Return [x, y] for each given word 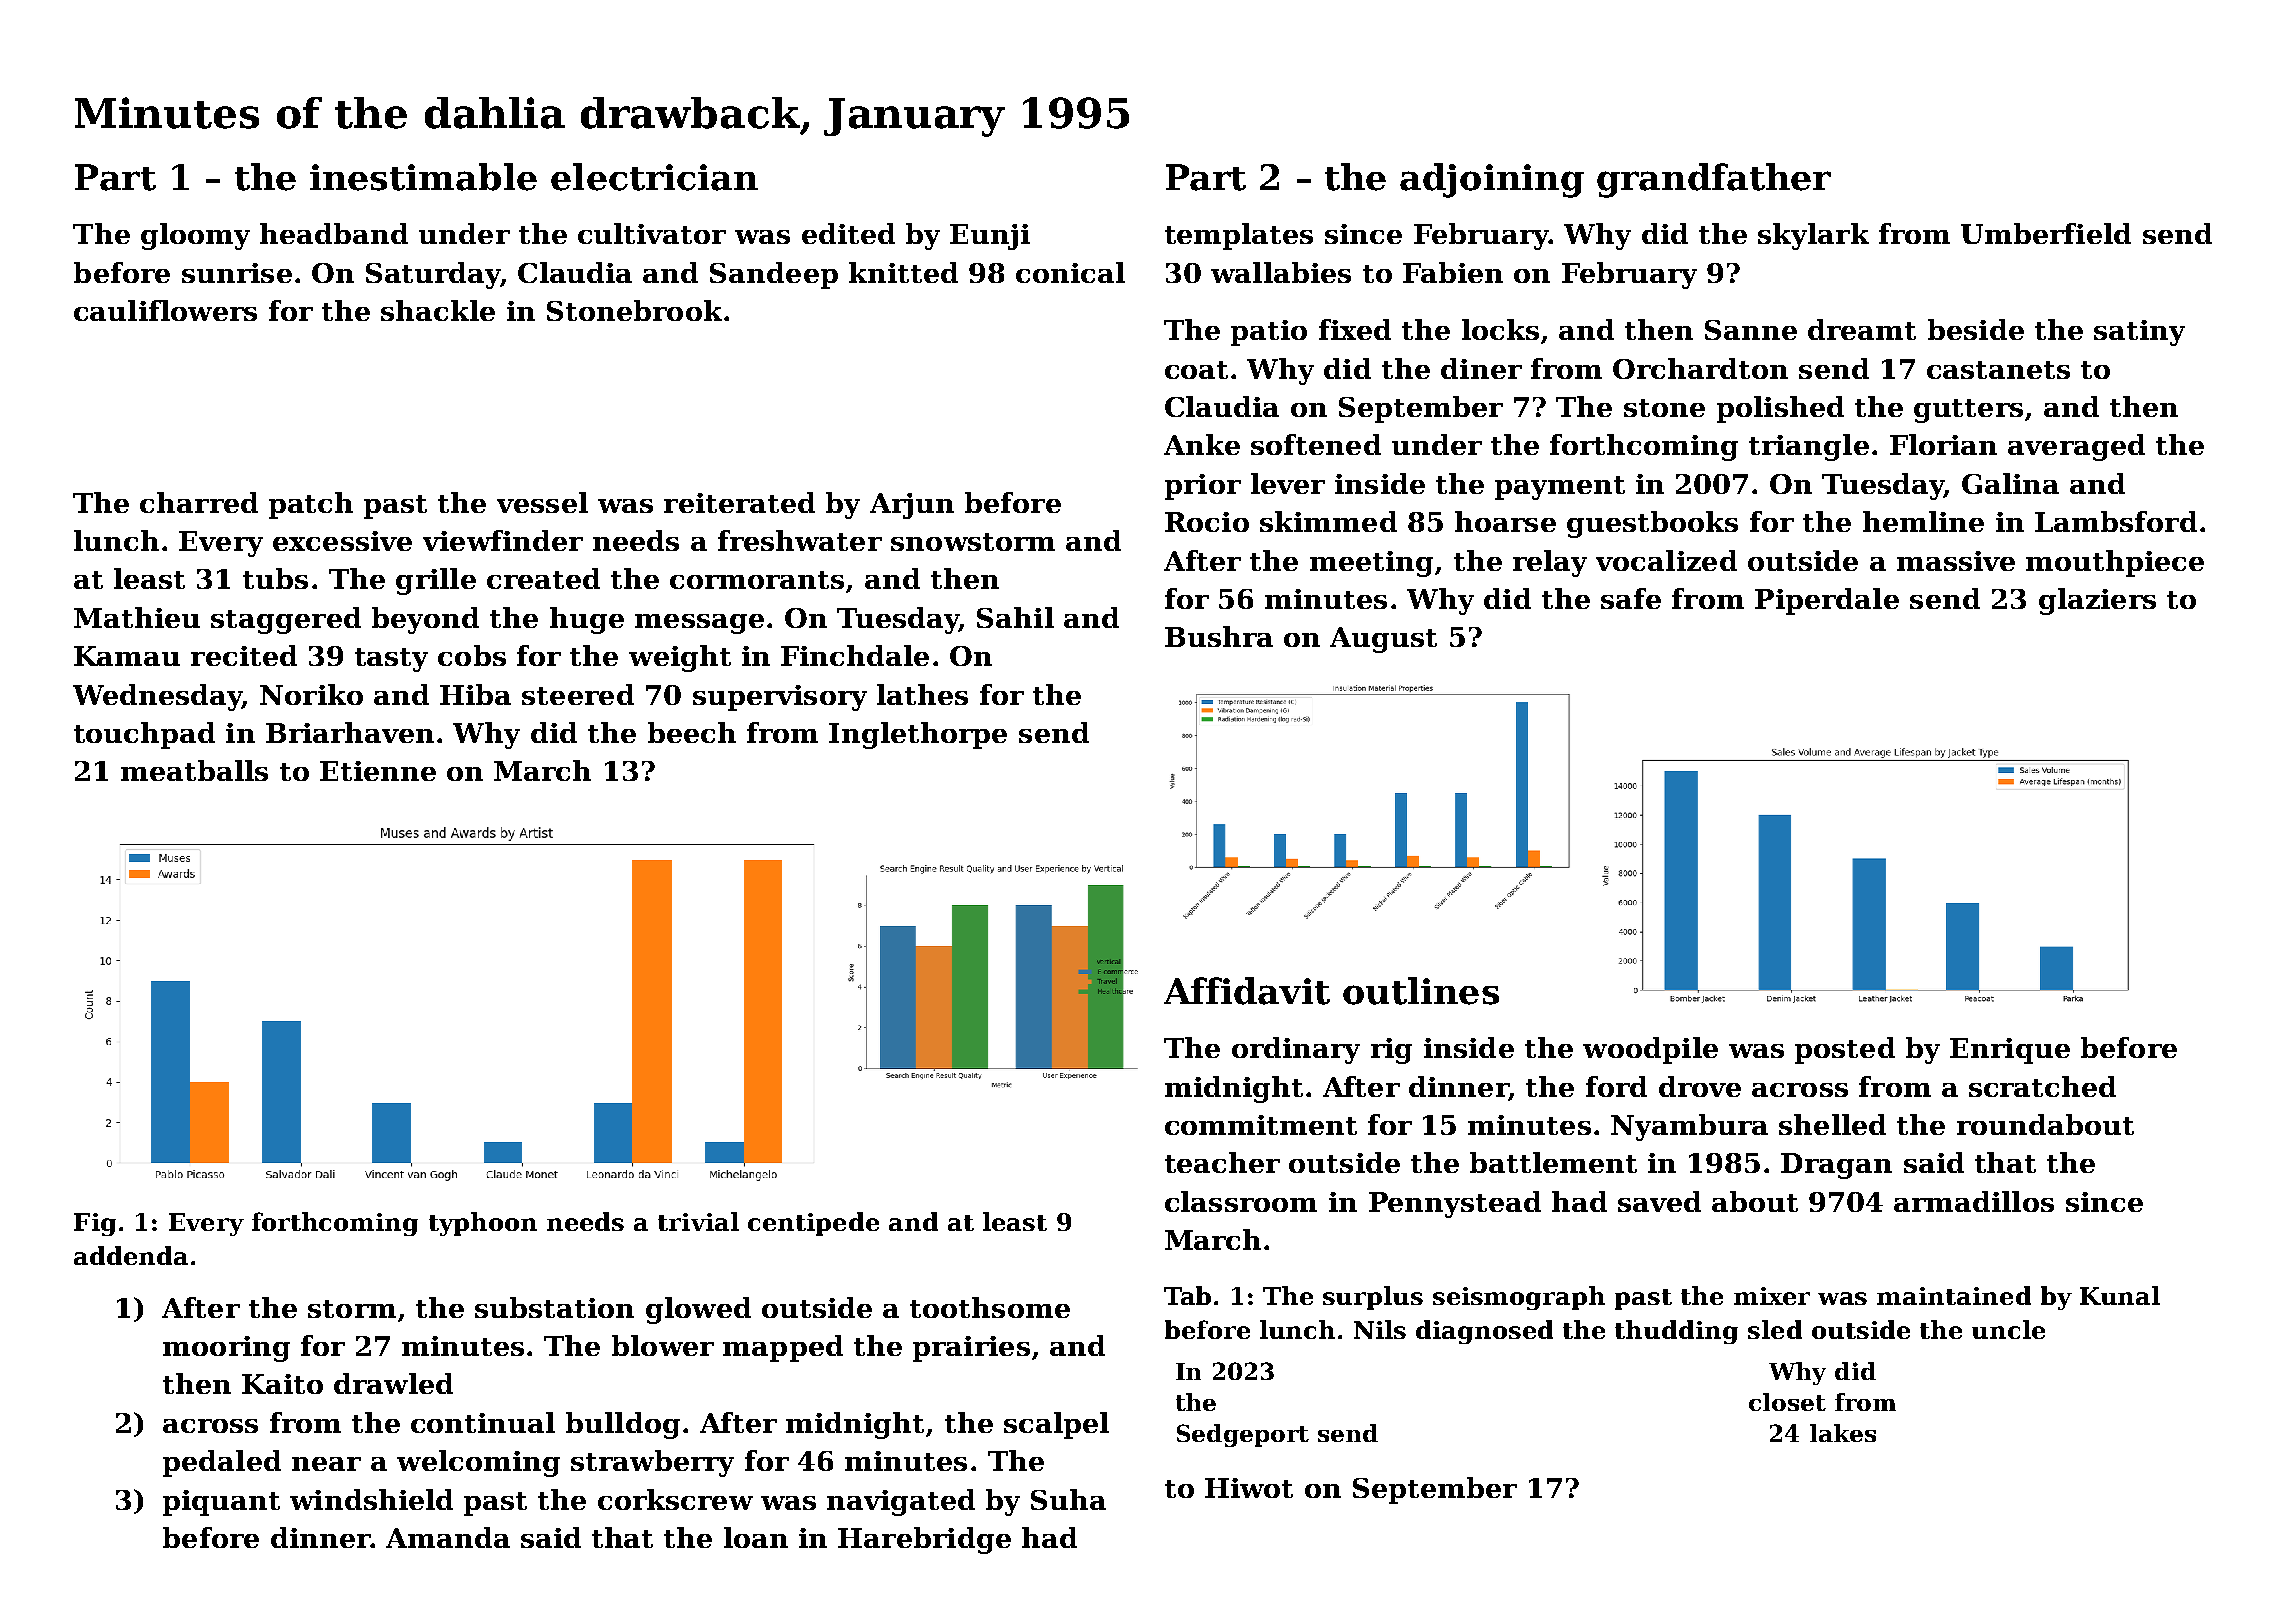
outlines [1421, 991]
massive [1956, 561]
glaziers [2097, 601]
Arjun [912, 506]
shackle [438, 310]
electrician [654, 177]
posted [1845, 1050]
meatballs [194, 770]
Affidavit [1247, 991]
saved [1659, 1201]
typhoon [483, 1224]
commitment [1261, 1125]
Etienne [378, 771]
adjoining [1492, 180]
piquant [221, 1503]
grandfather [1714, 180]
